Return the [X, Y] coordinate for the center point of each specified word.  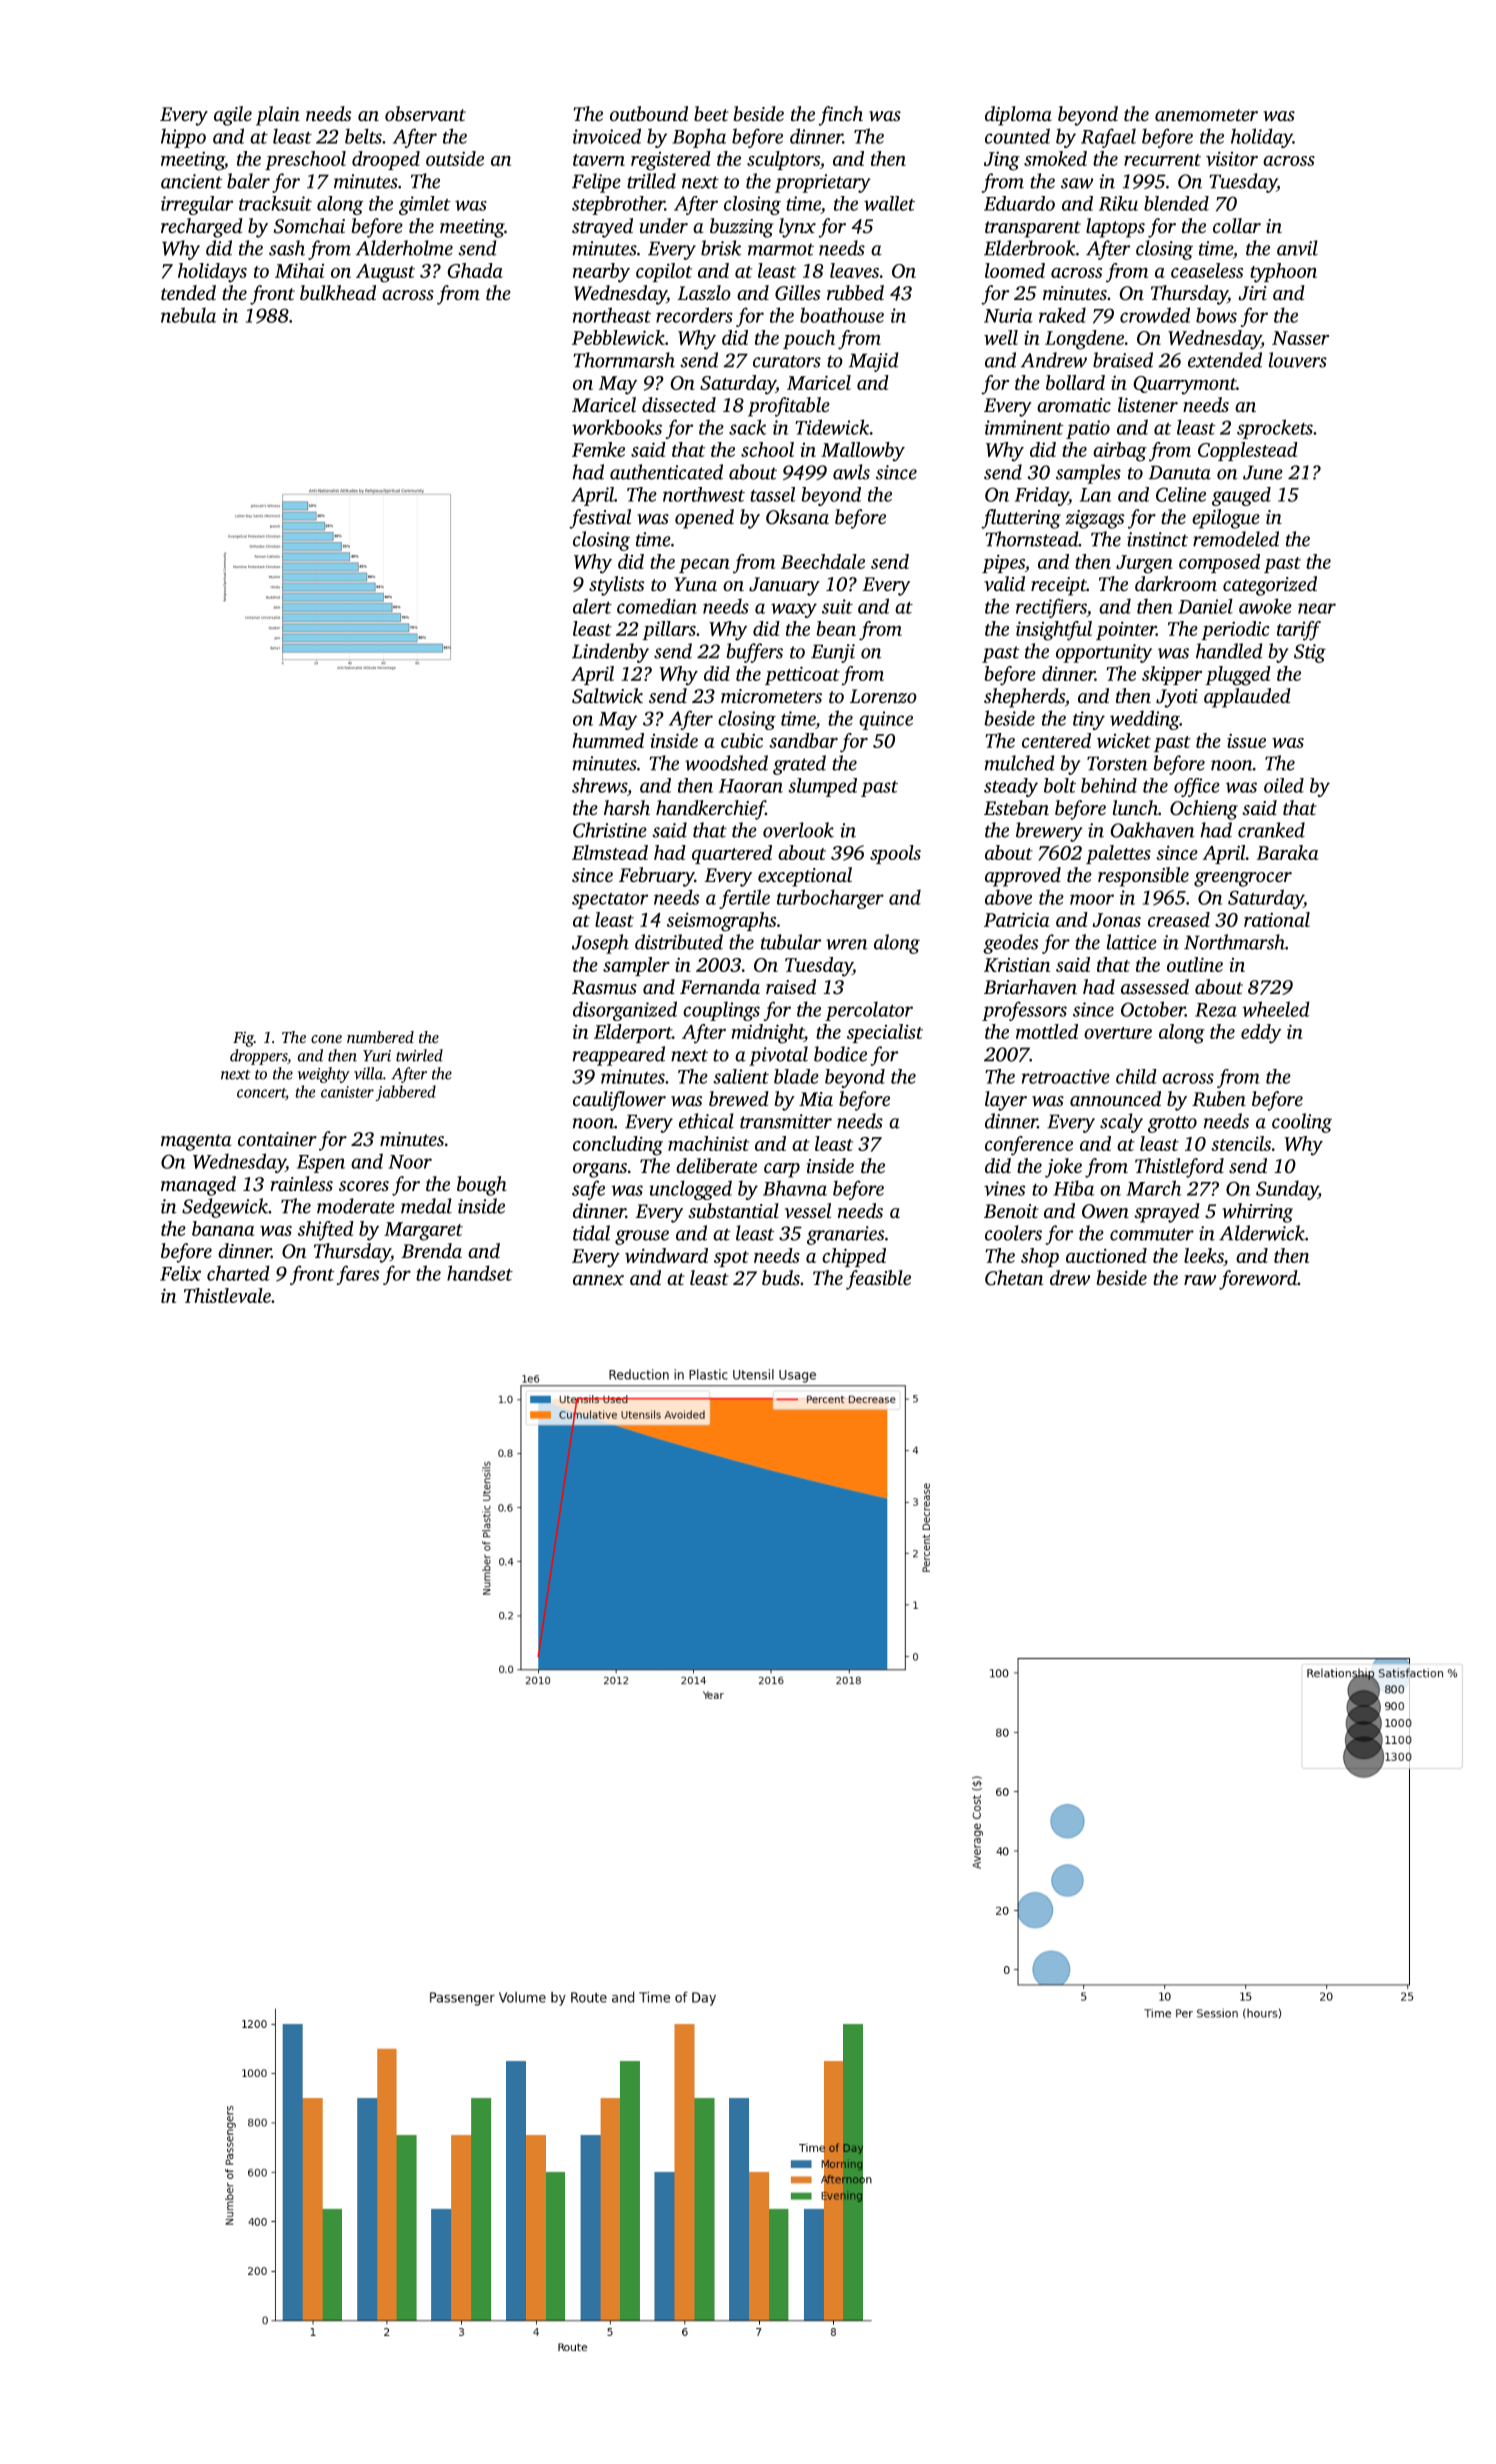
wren [847, 944]
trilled [651, 181]
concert [261, 1094]
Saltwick [607, 696]
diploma [1018, 116]
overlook [798, 830]
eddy [1261, 1034]
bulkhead [338, 292]
